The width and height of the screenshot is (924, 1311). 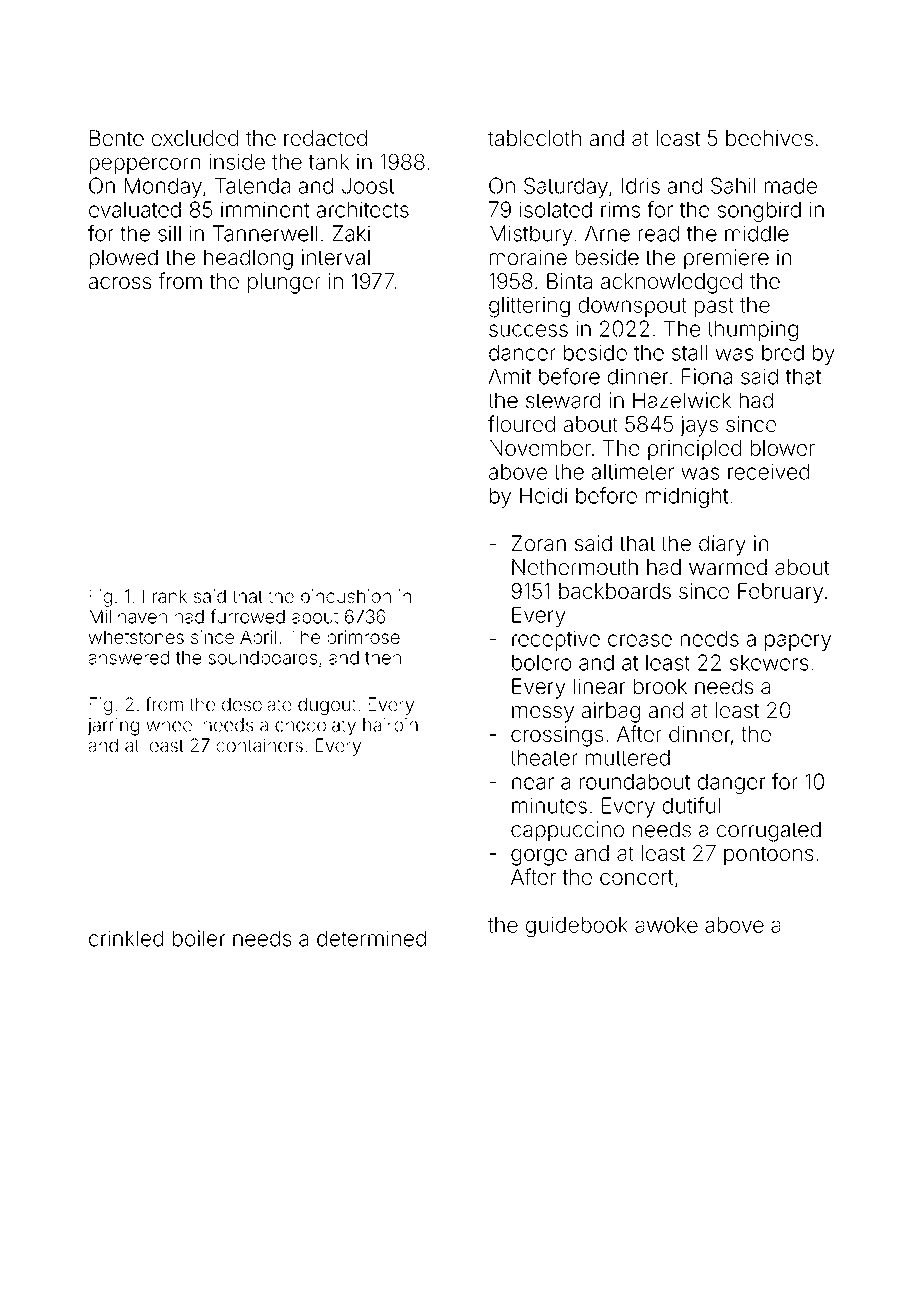 What do you see at coordinates (117, 138) in the screenshot?
I see `Bente` at bounding box center [117, 138].
